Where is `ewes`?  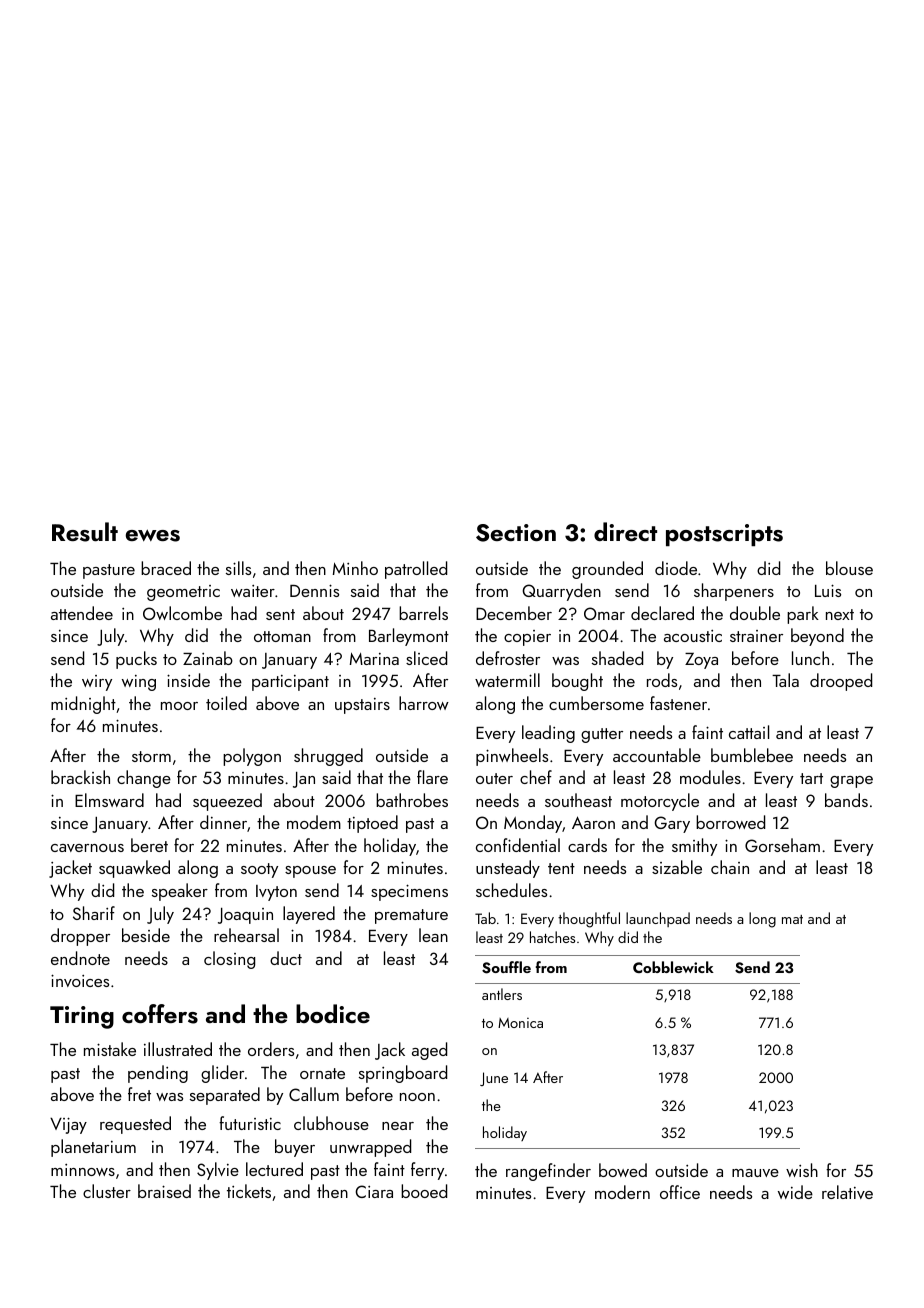 ewes is located at coordinates (153, 535).
